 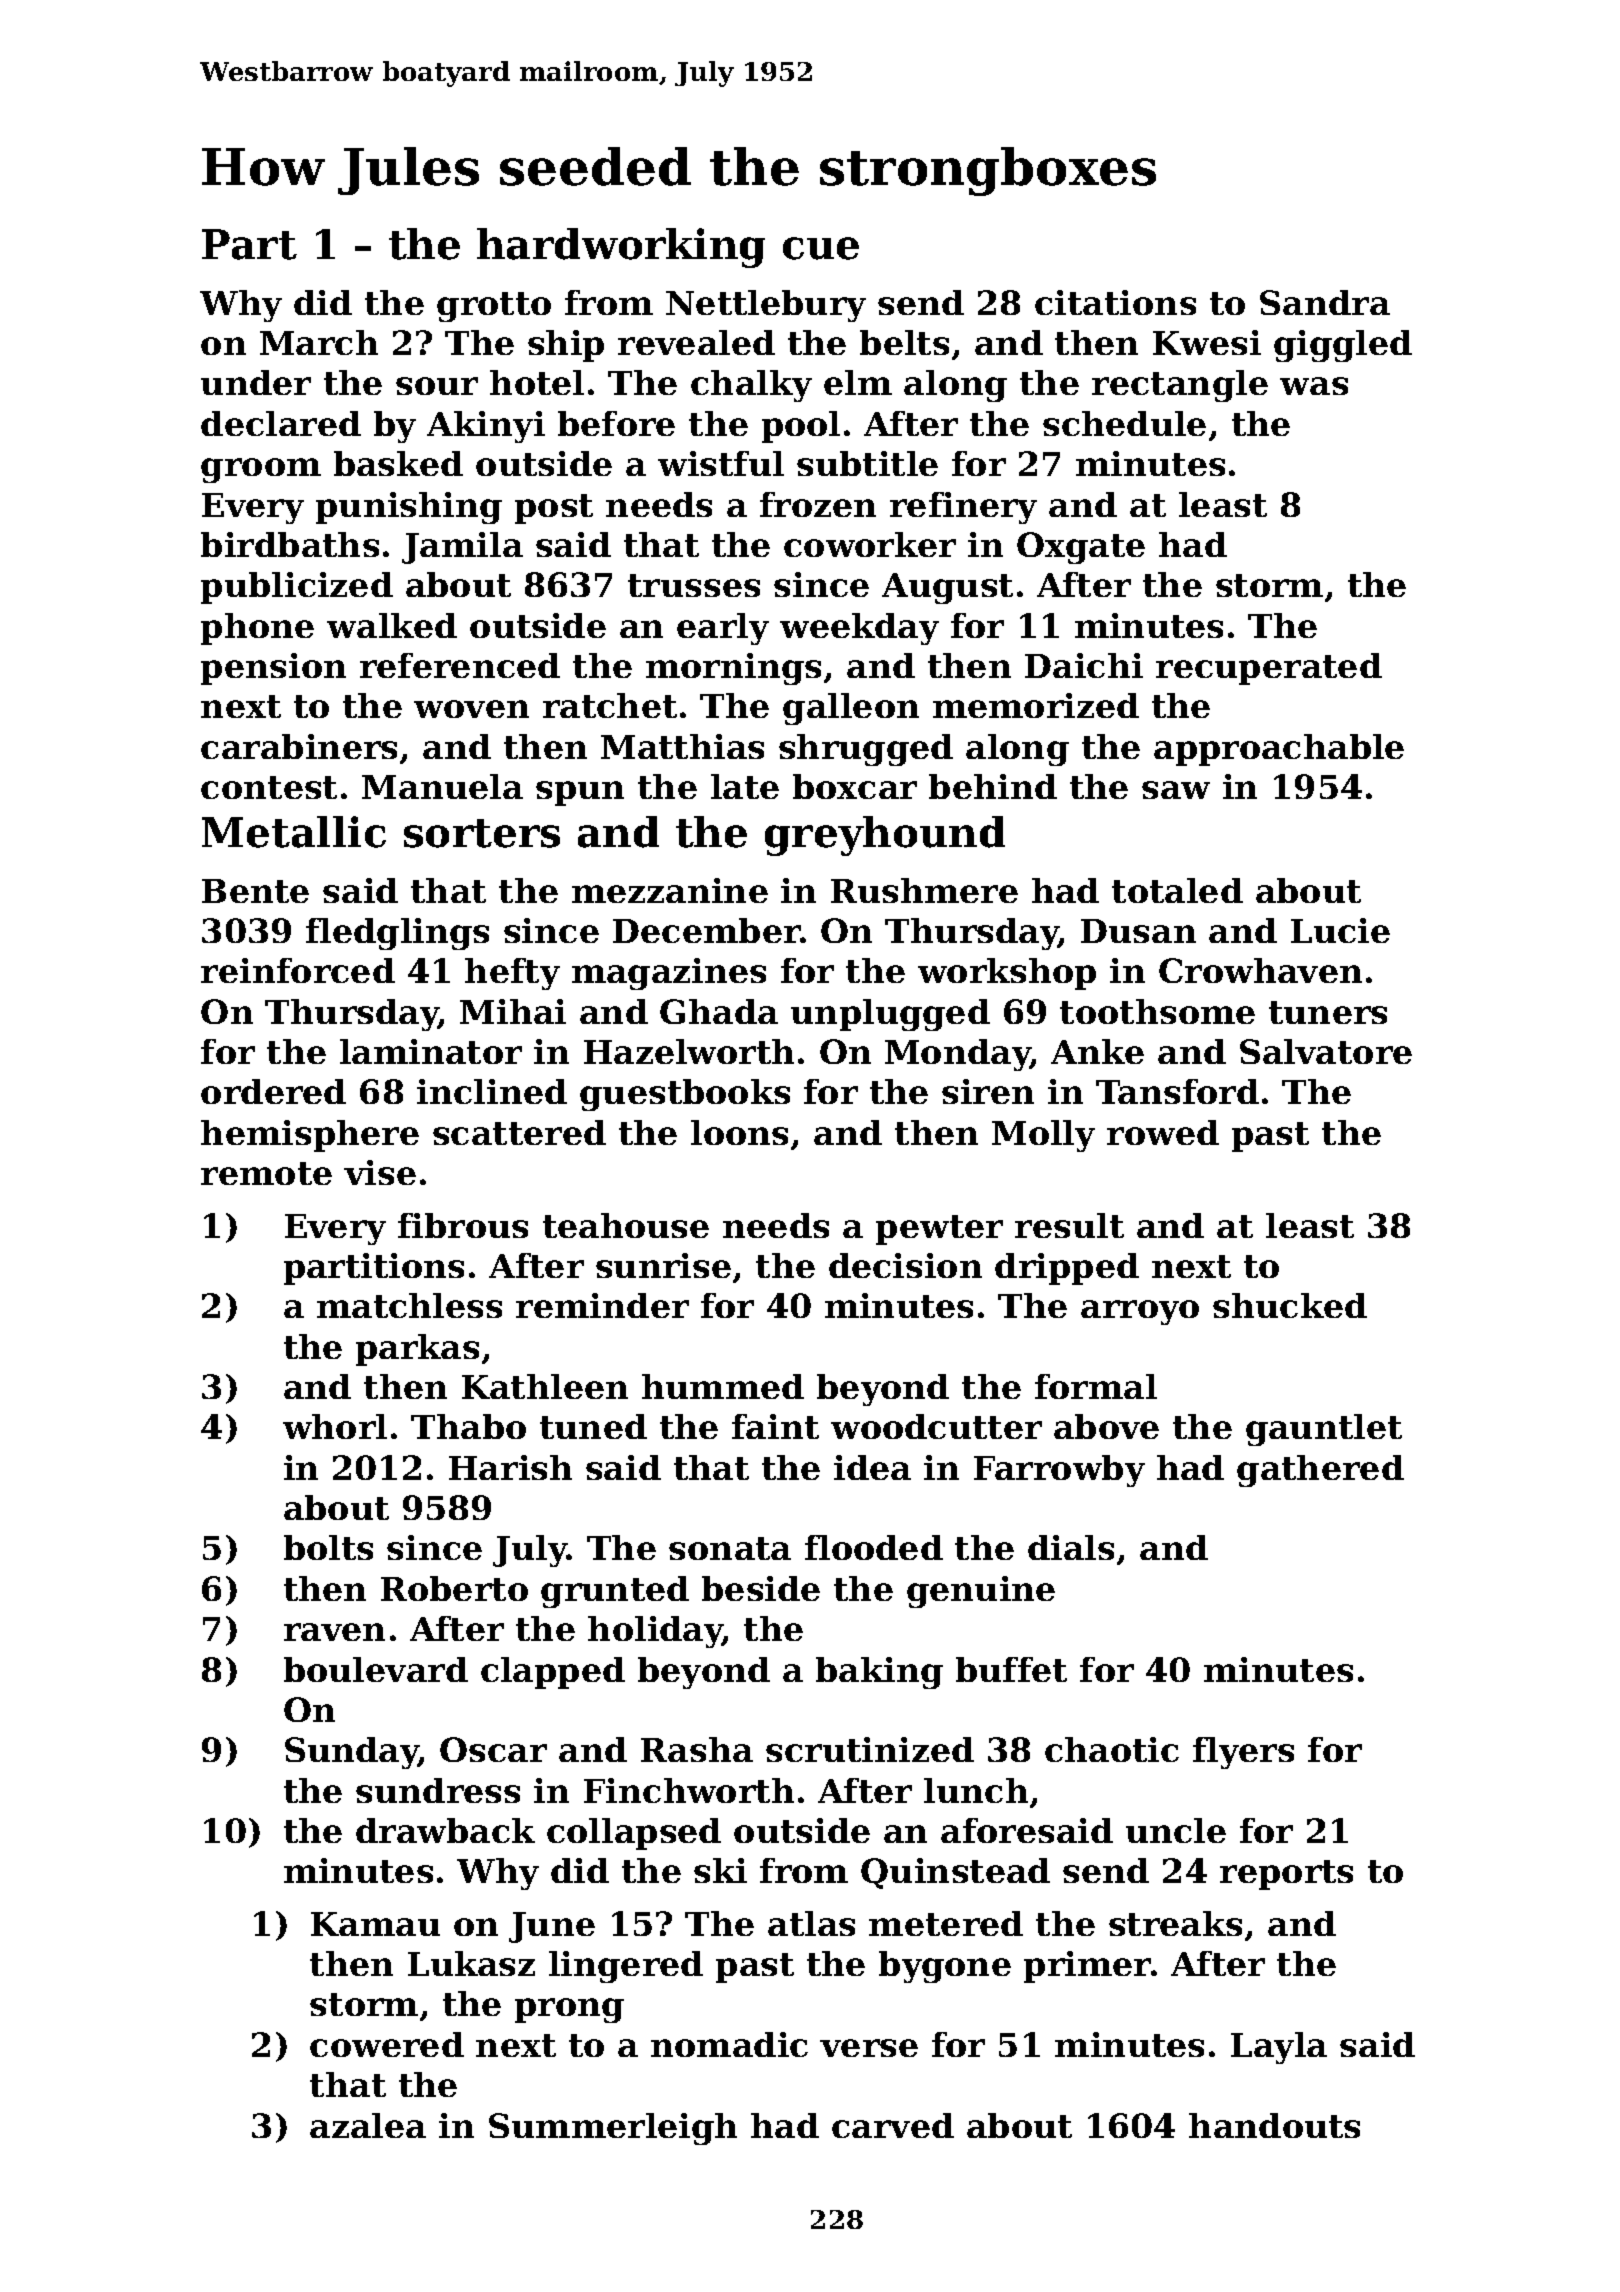 I want to click on teahouse, so click(x=626, y=1225).
